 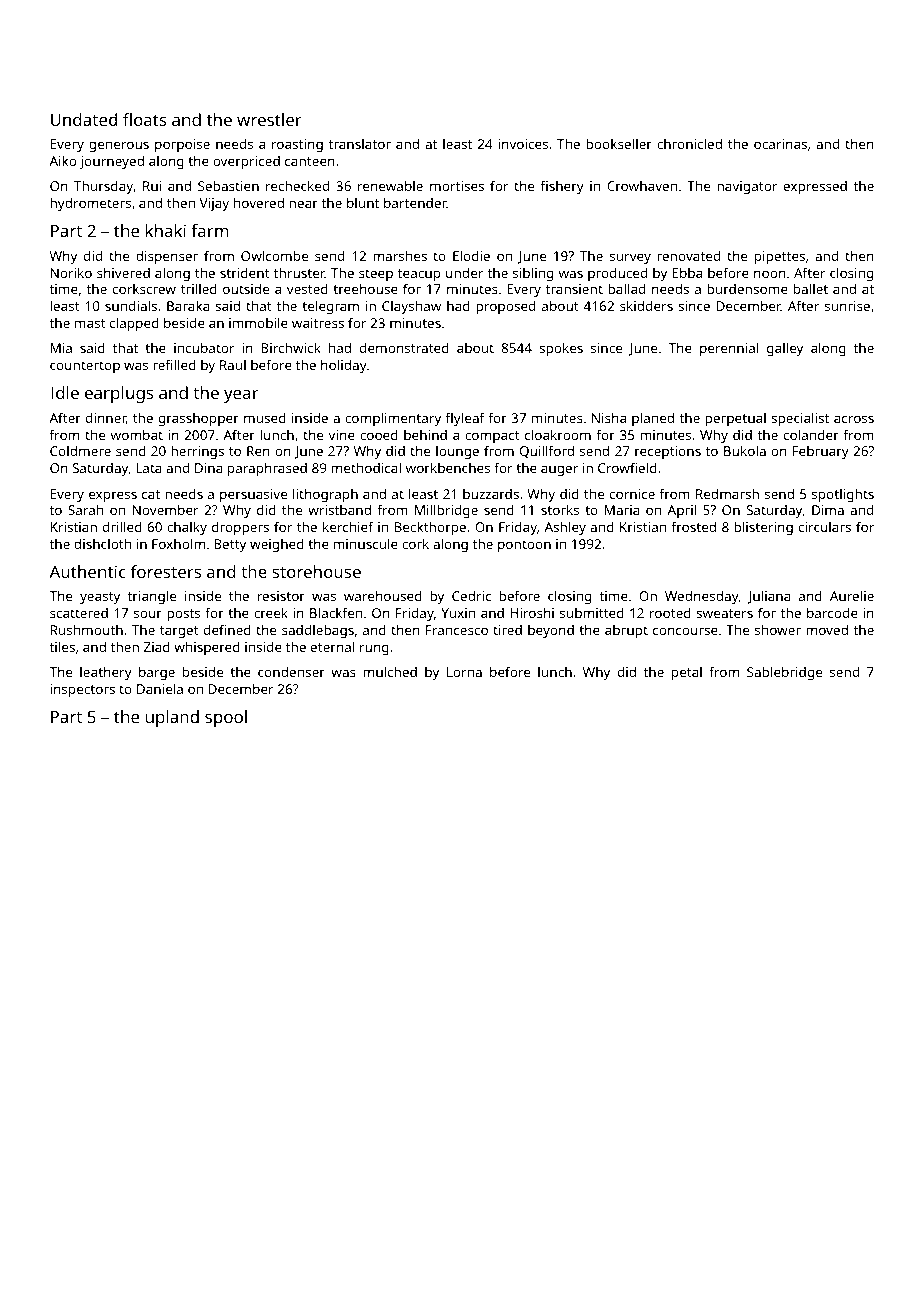 What do you see at coordinates (778, 629) in the document?
I see `shower` at bounding box center [778, 629].
